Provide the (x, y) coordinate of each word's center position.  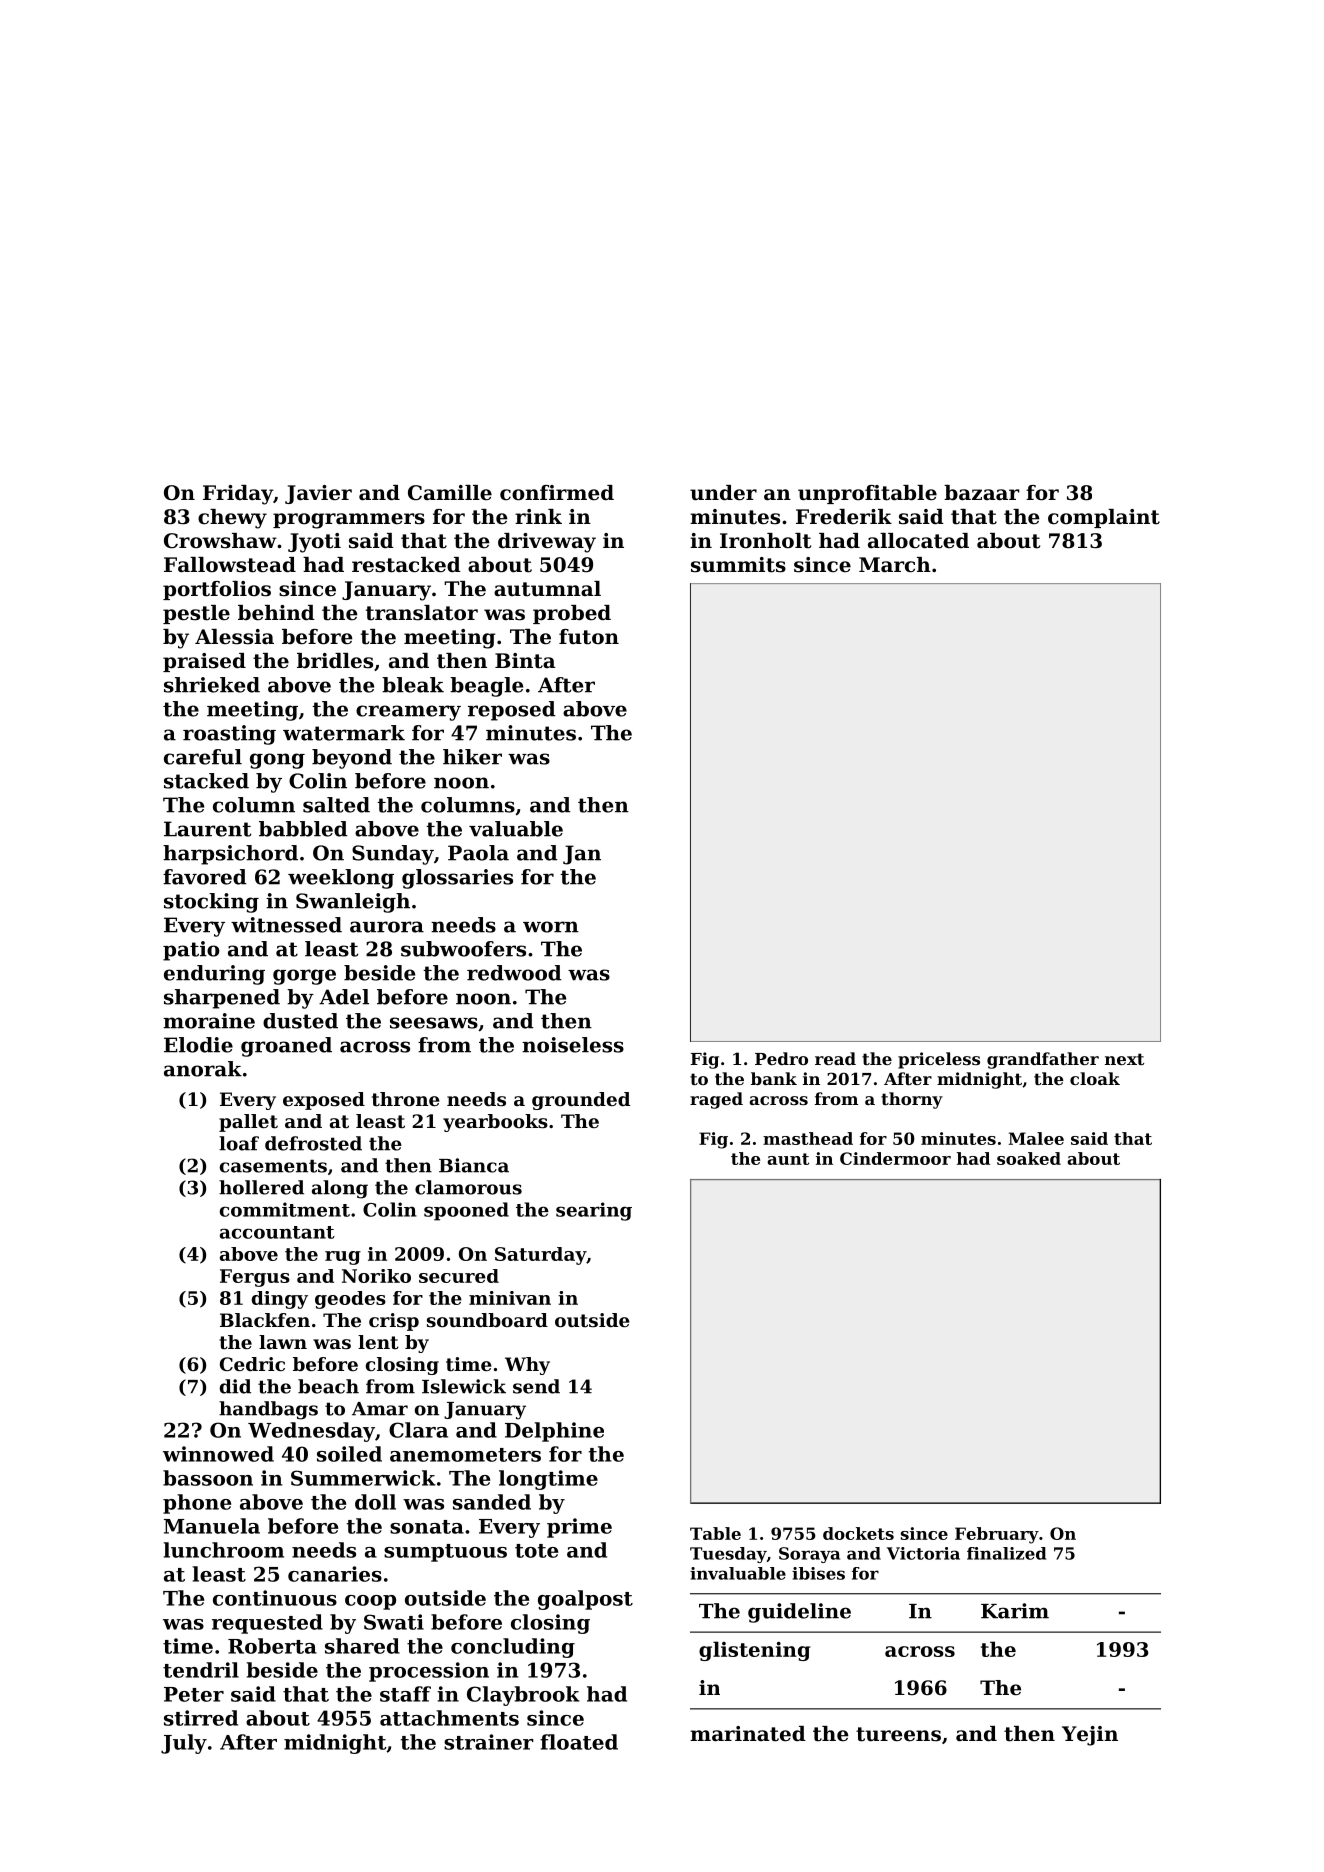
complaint (1104, 518)
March (895, 565)
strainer (489, 1742)
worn (551, 927)
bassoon (208, 1478)
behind (276, 613)
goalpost (585, 1600)
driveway (547, 543)
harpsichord (230, 855)
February (997, 1535)
